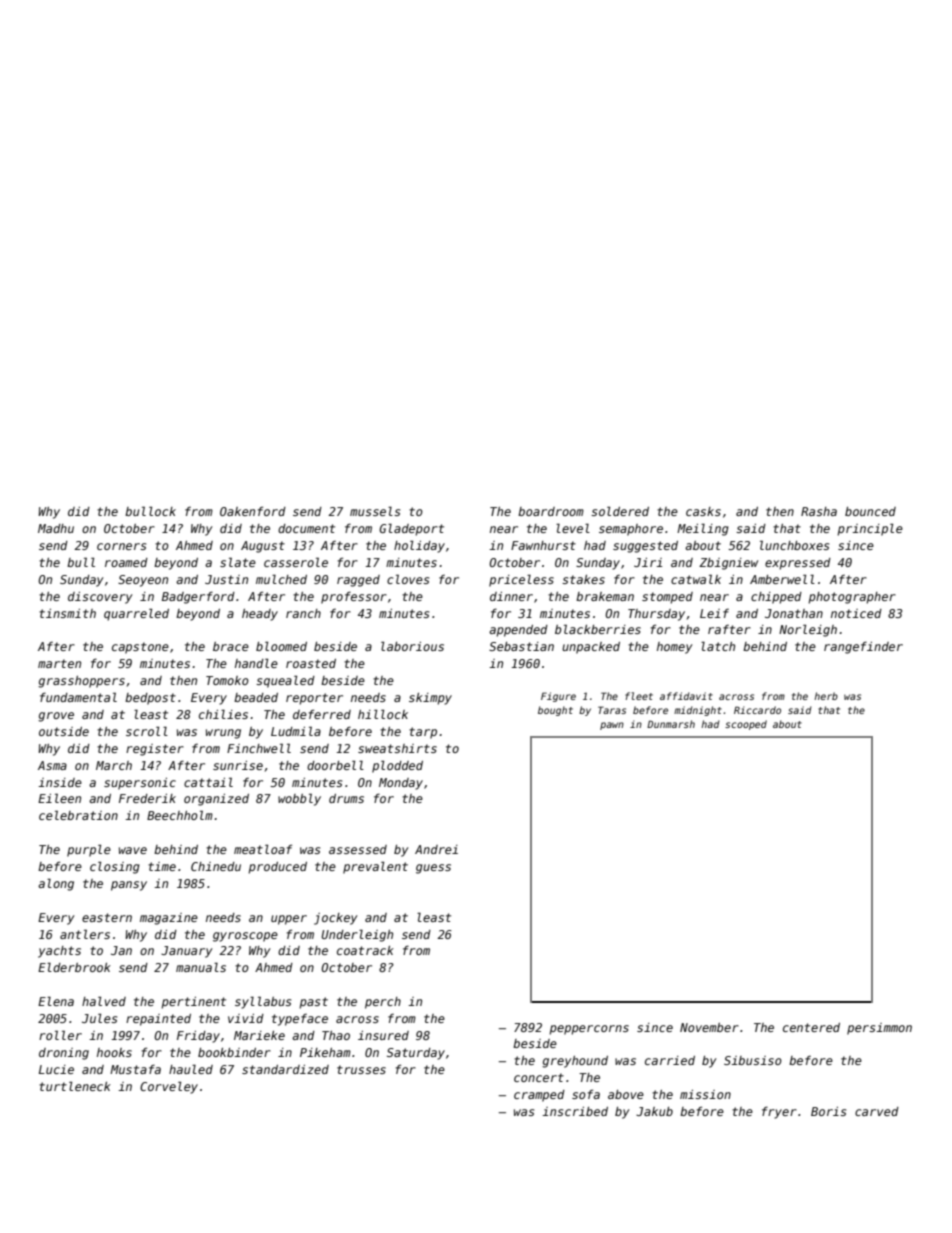 The height and width of the screenshot is (1233, 952). What do you see at coordinates (114, 765) in the screenshot?
I see `March` at bounding box center [114, 765].
